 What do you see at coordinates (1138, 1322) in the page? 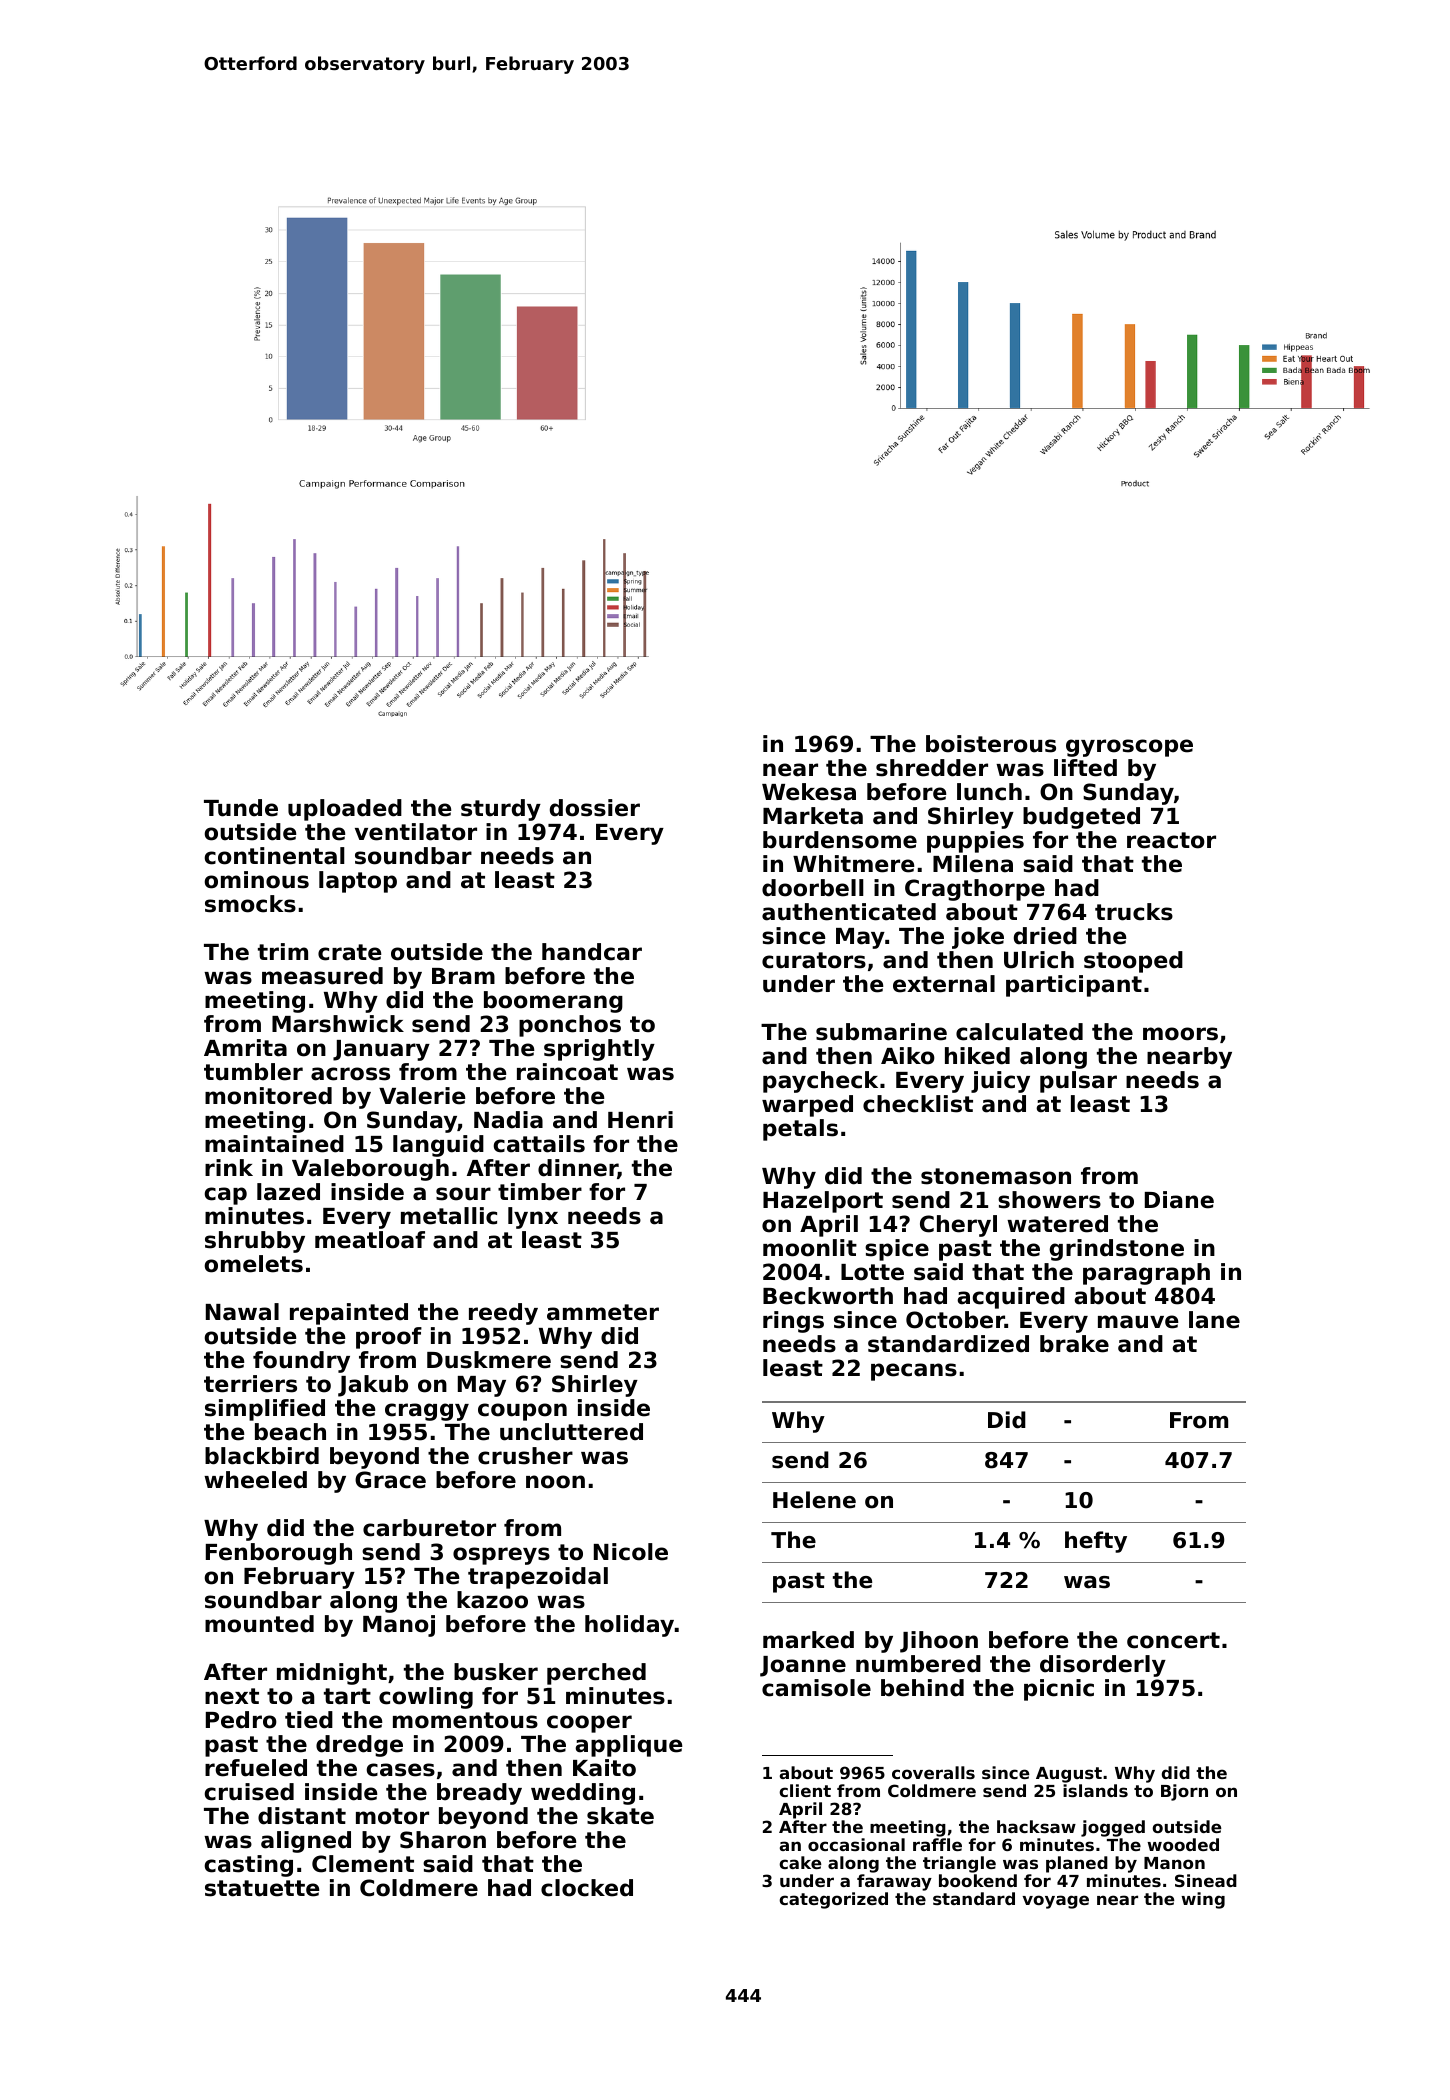
I see `mauve` at bounding box center [1138, 1322].
